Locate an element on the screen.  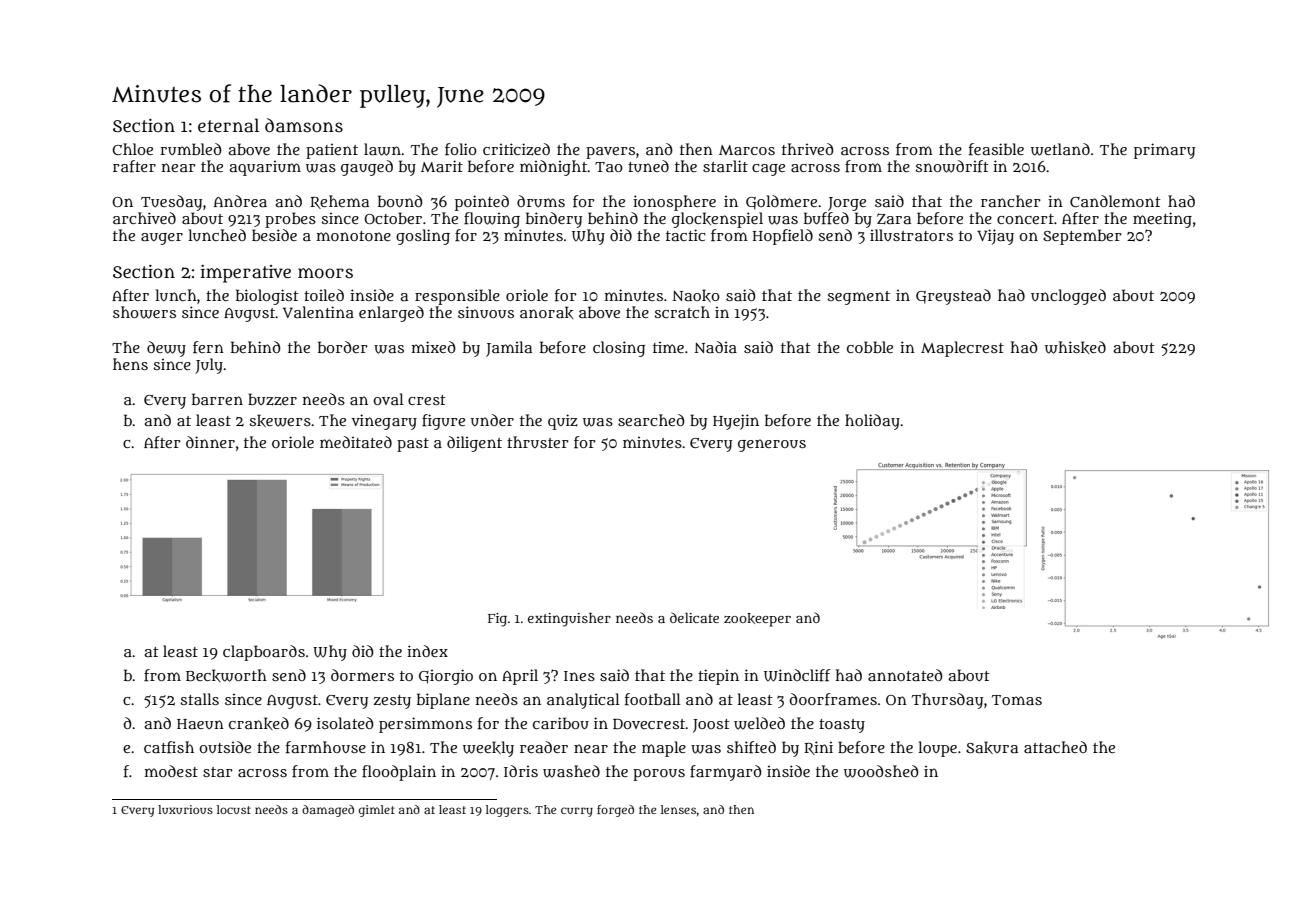
lenses is located at coordinates (678, 809).
